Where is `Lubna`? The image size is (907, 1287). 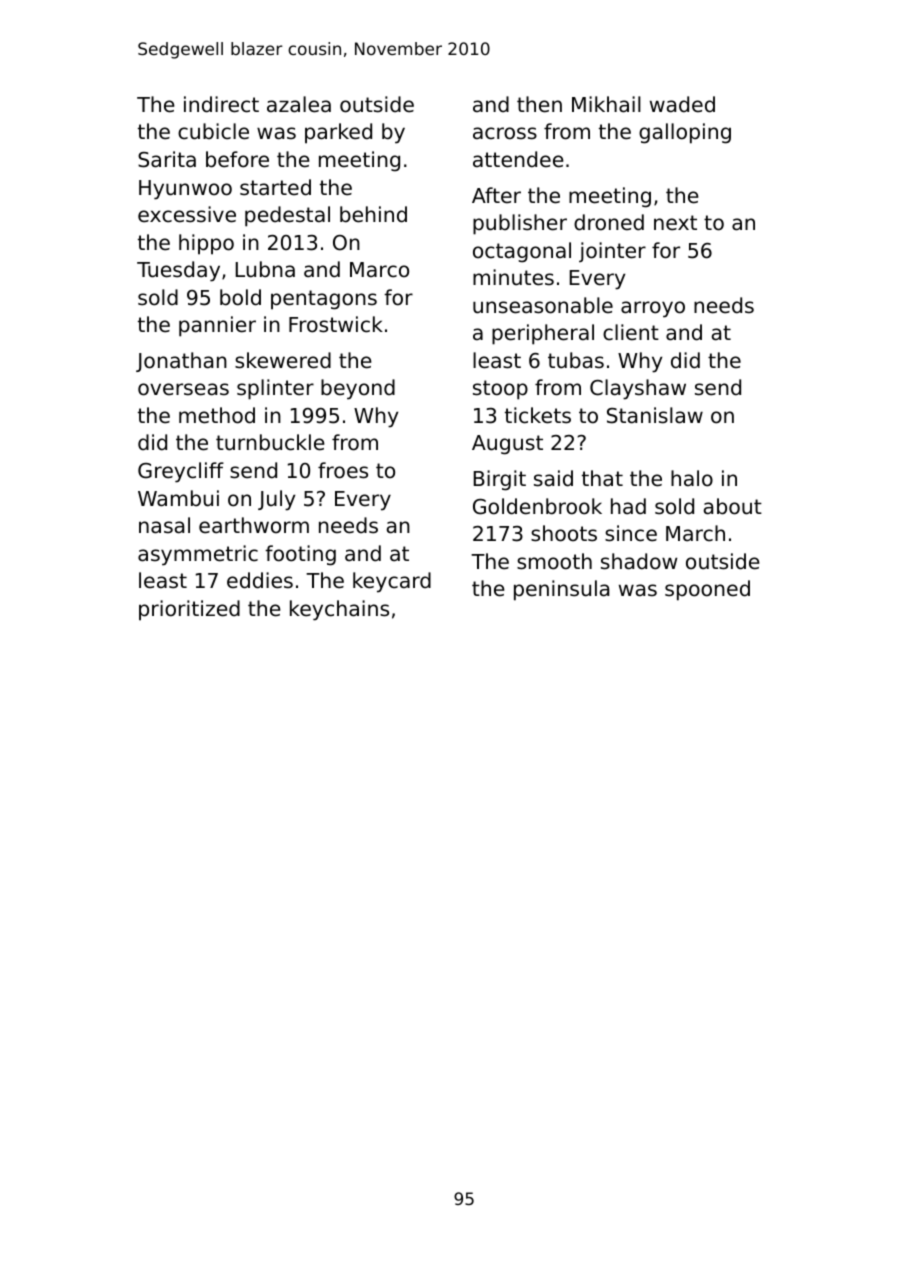 Lubna is located at coordinates (265, 269).
